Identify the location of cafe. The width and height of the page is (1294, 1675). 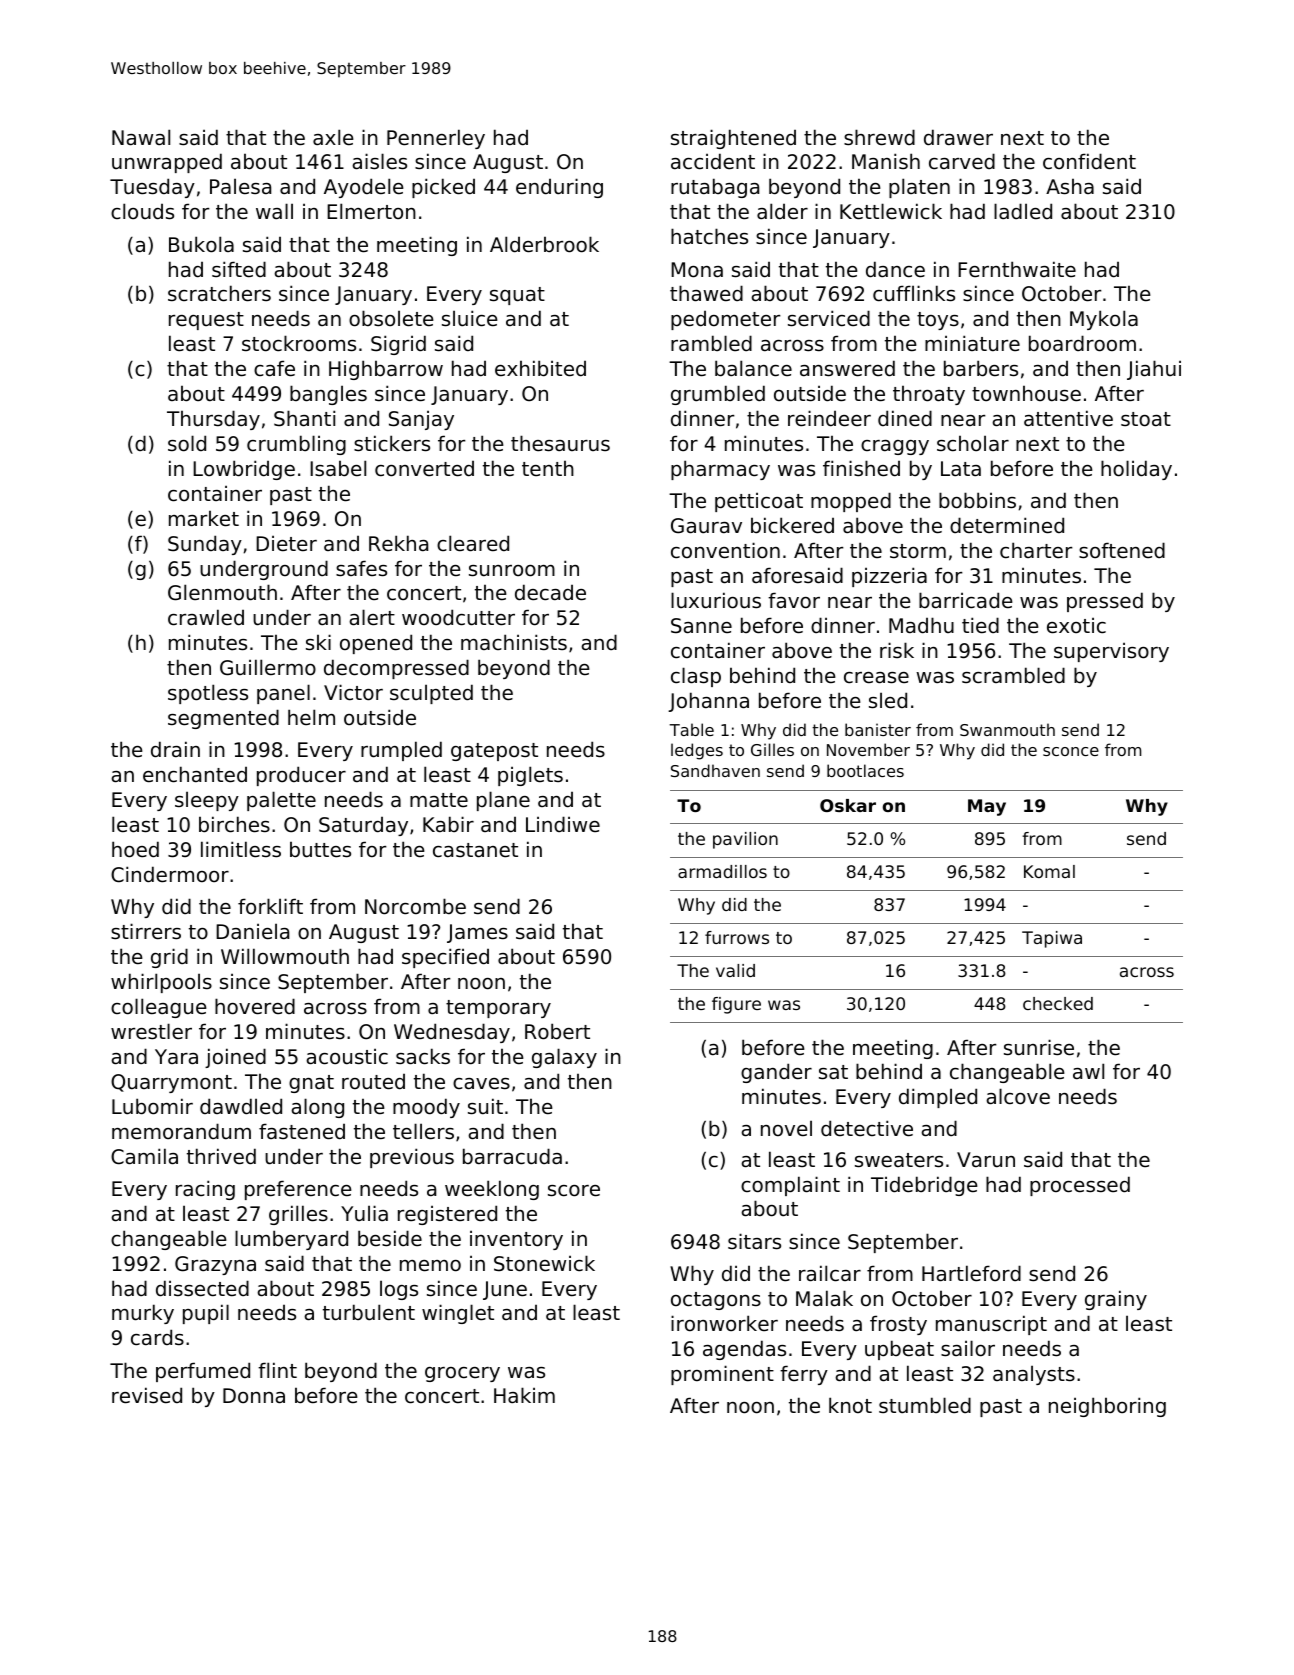
(274, 368).
